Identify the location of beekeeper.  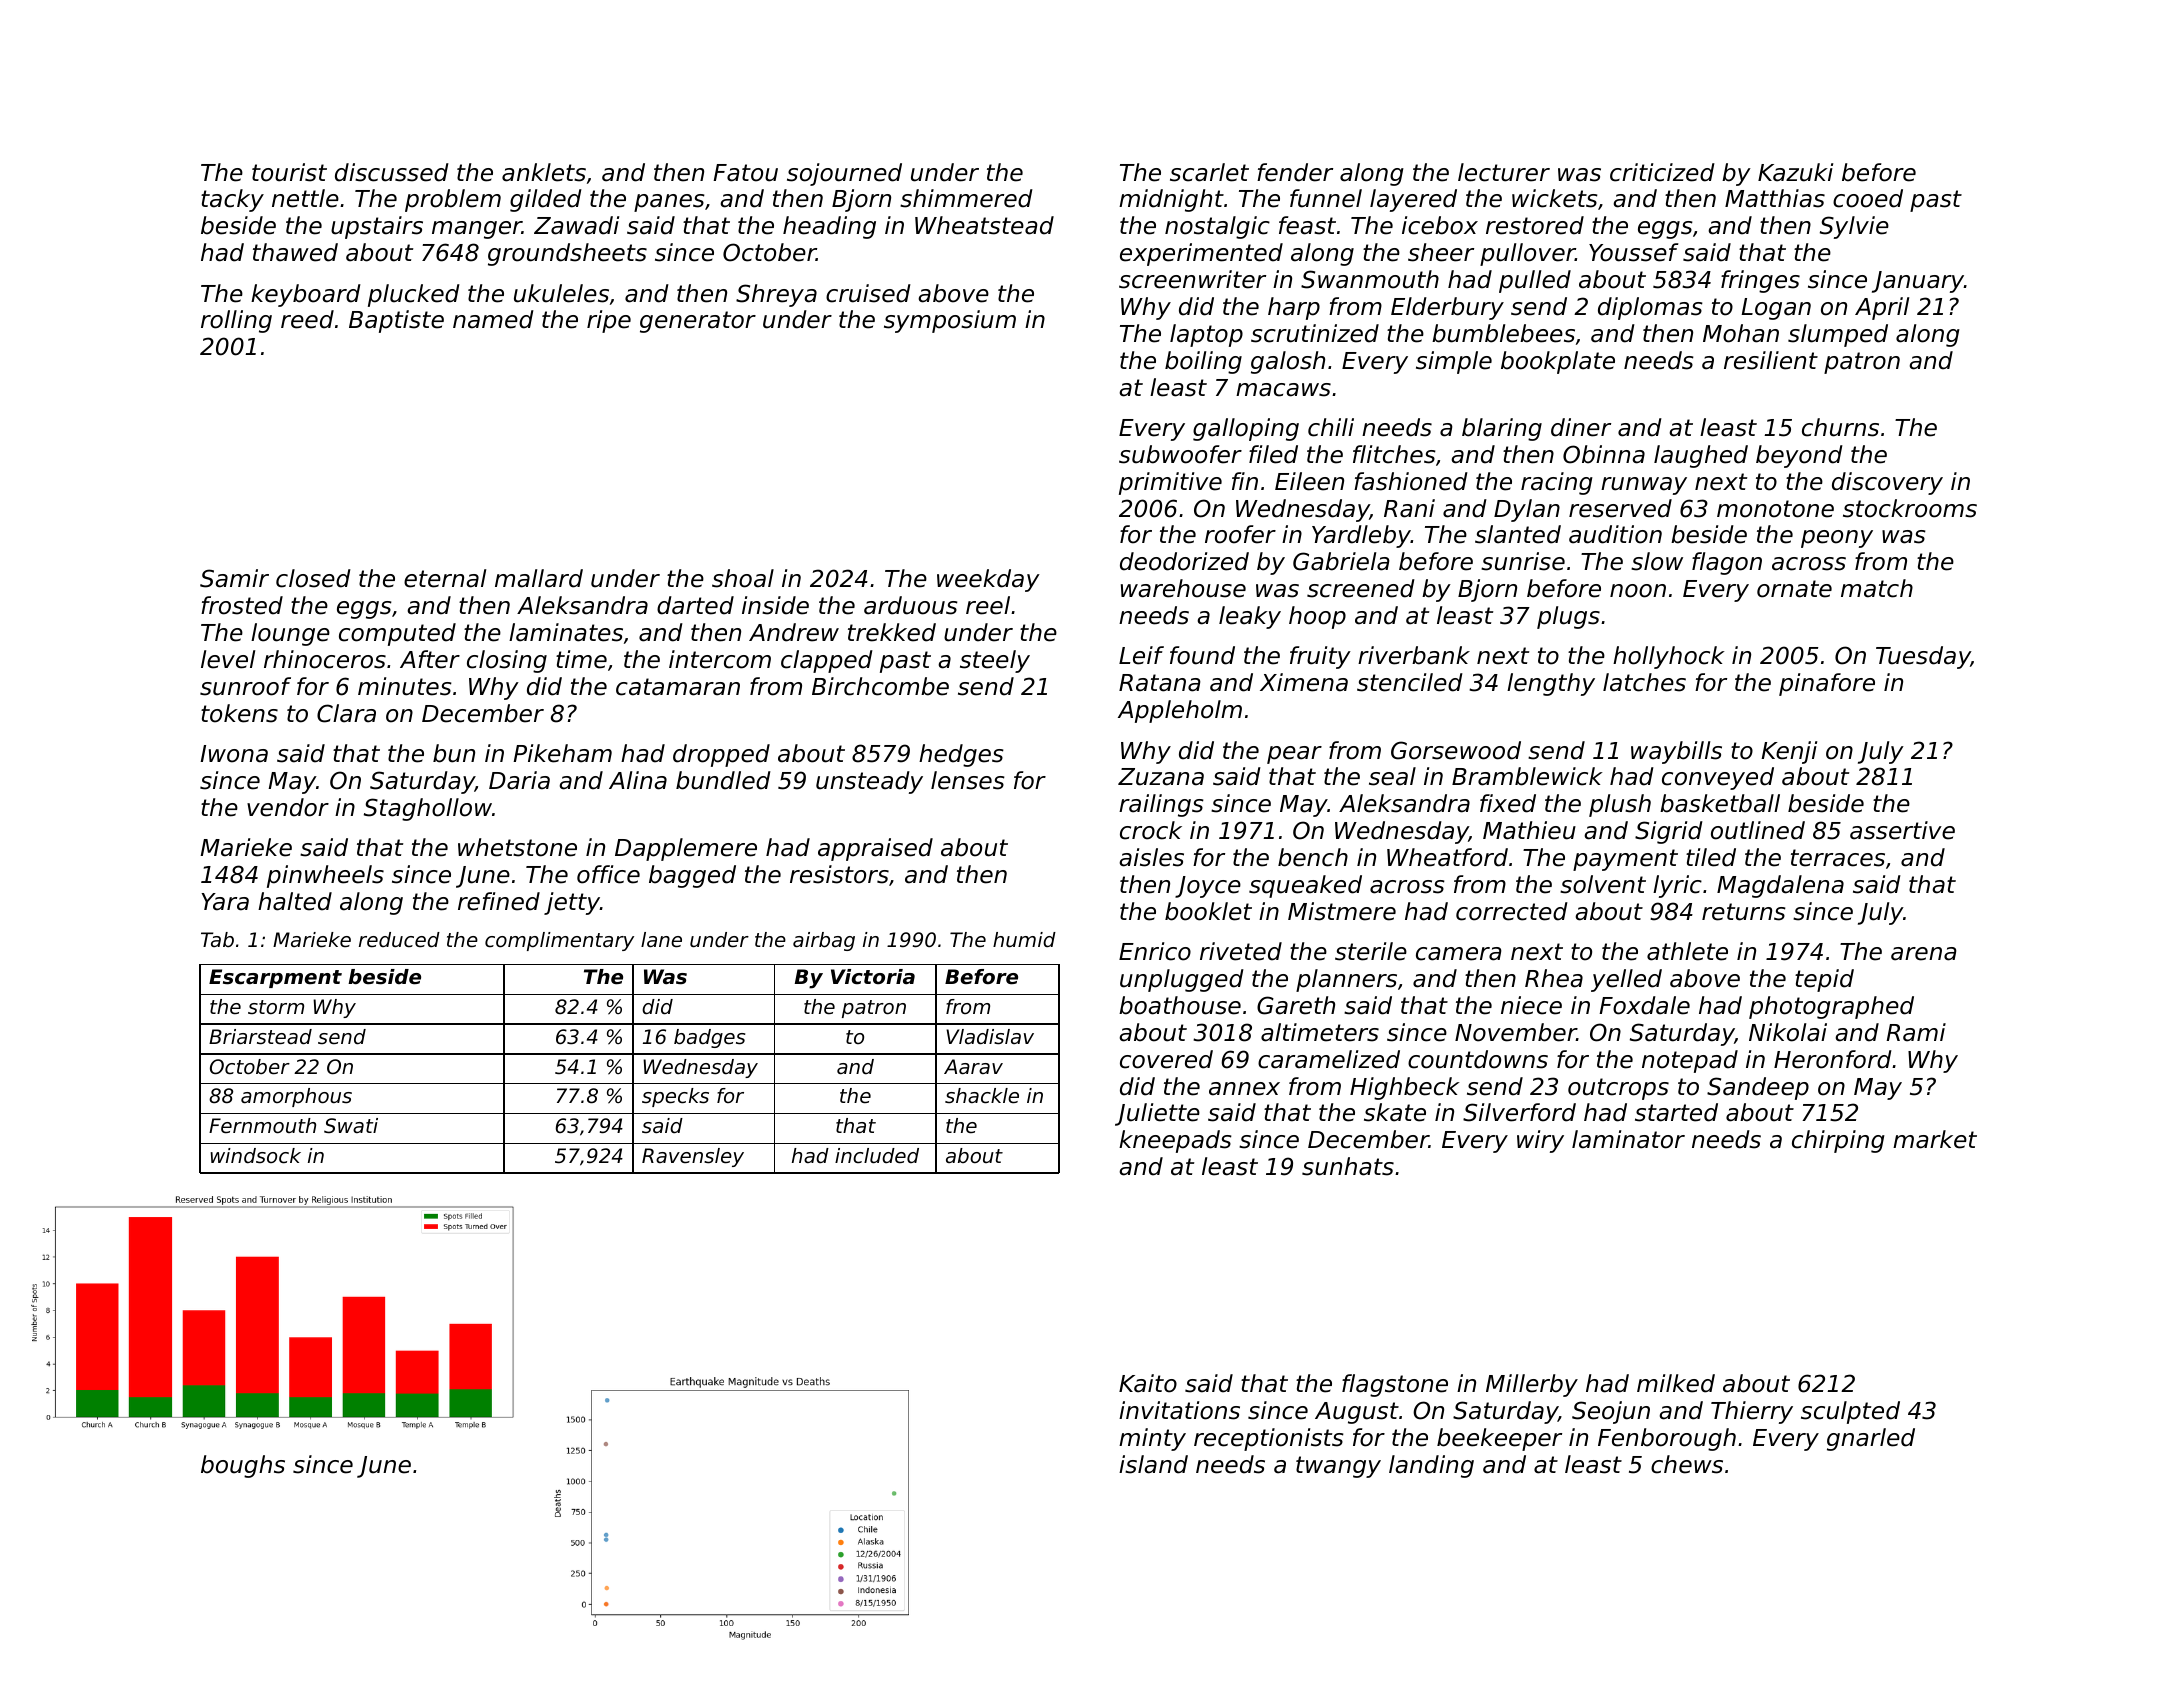
(1499, 1439).
